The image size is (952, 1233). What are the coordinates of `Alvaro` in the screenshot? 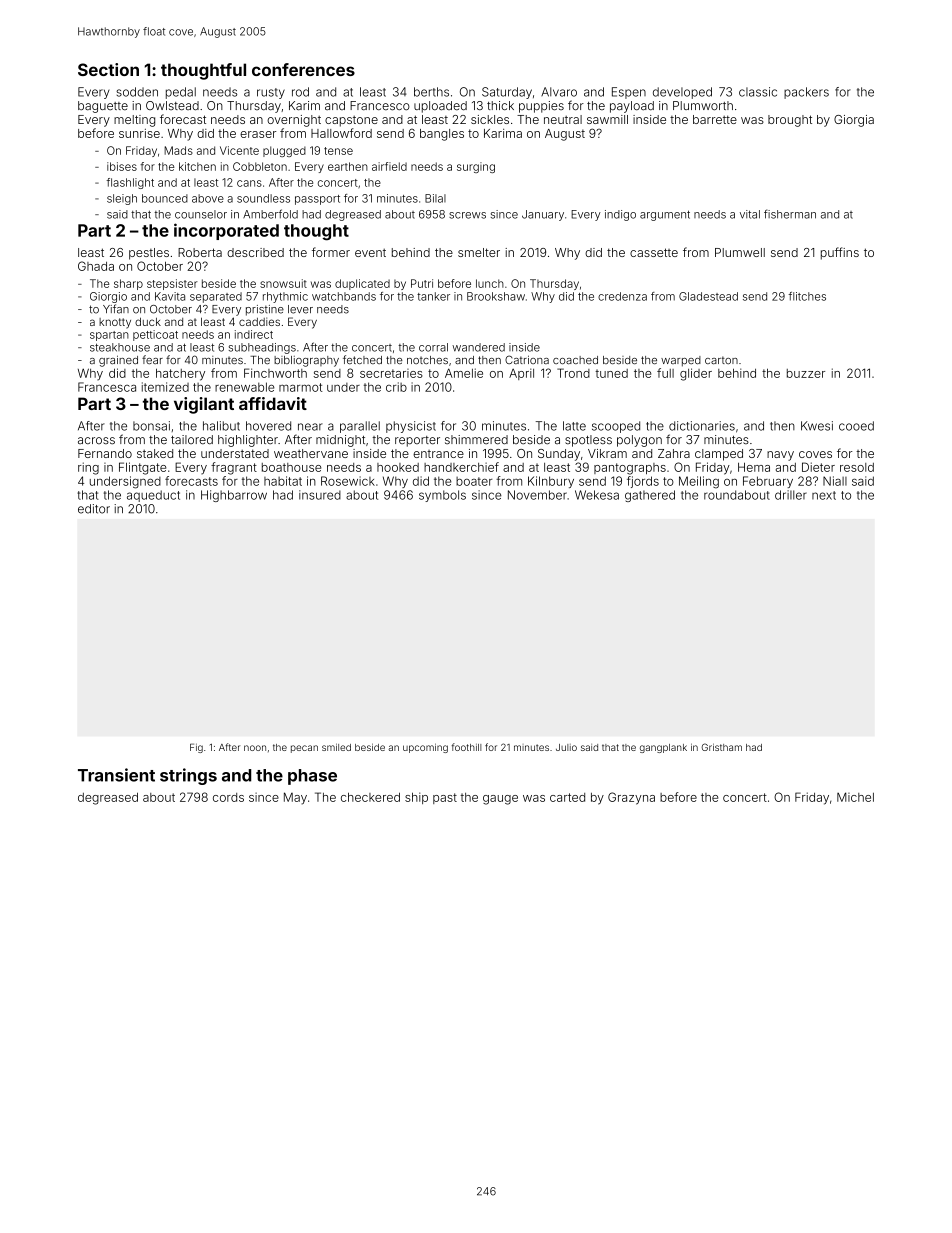 It's located at (559, 92).
